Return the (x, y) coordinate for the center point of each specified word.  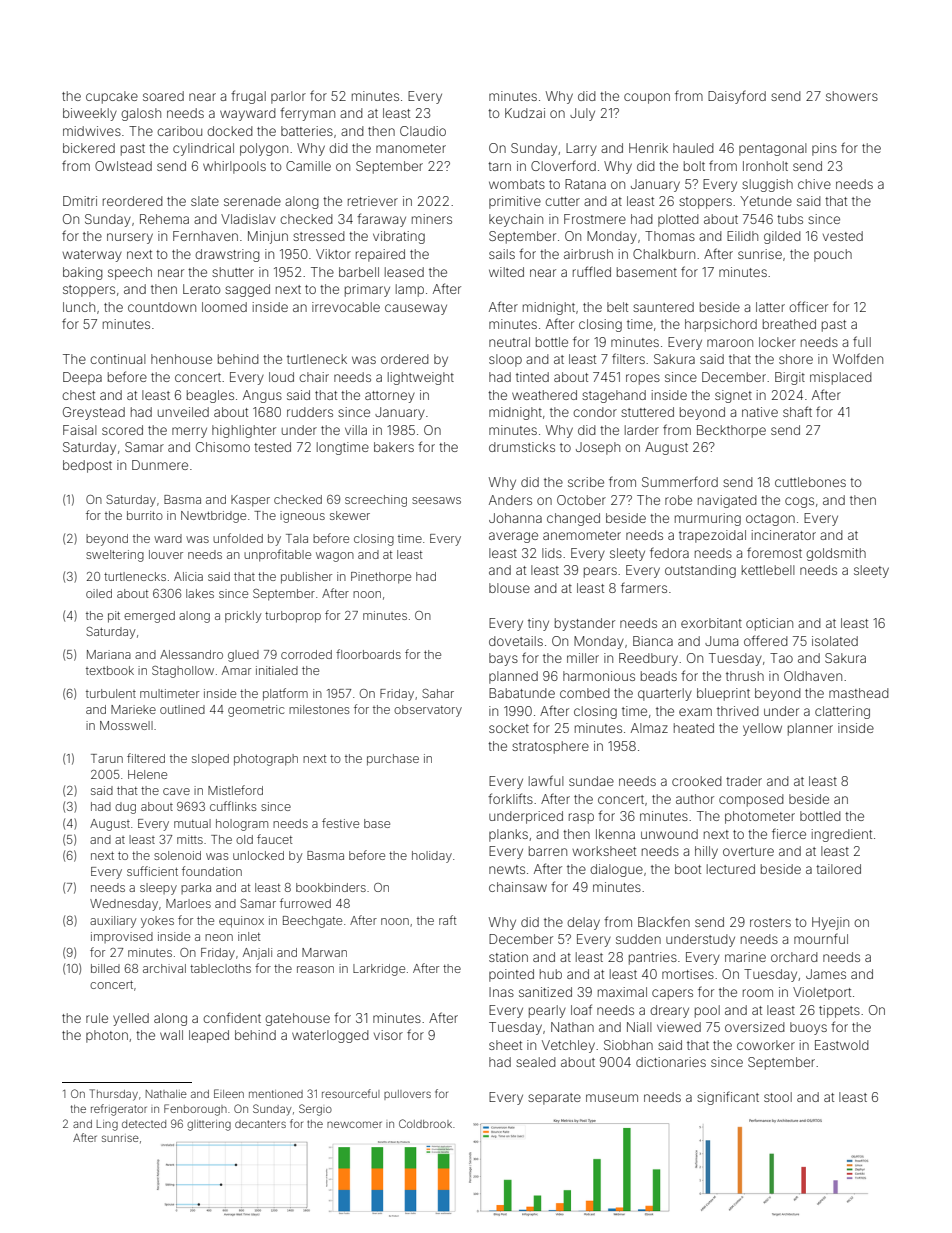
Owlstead (123, 166)
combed (585, 693)
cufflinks (233, 806)
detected (144, 1124)
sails (502, 254)
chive (814, 184)
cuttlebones (810, 482)
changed (573, 519)
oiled (99, 593)
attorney (390, 397)
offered (766, 640)
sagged (247, 290)
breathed (789, 324)
